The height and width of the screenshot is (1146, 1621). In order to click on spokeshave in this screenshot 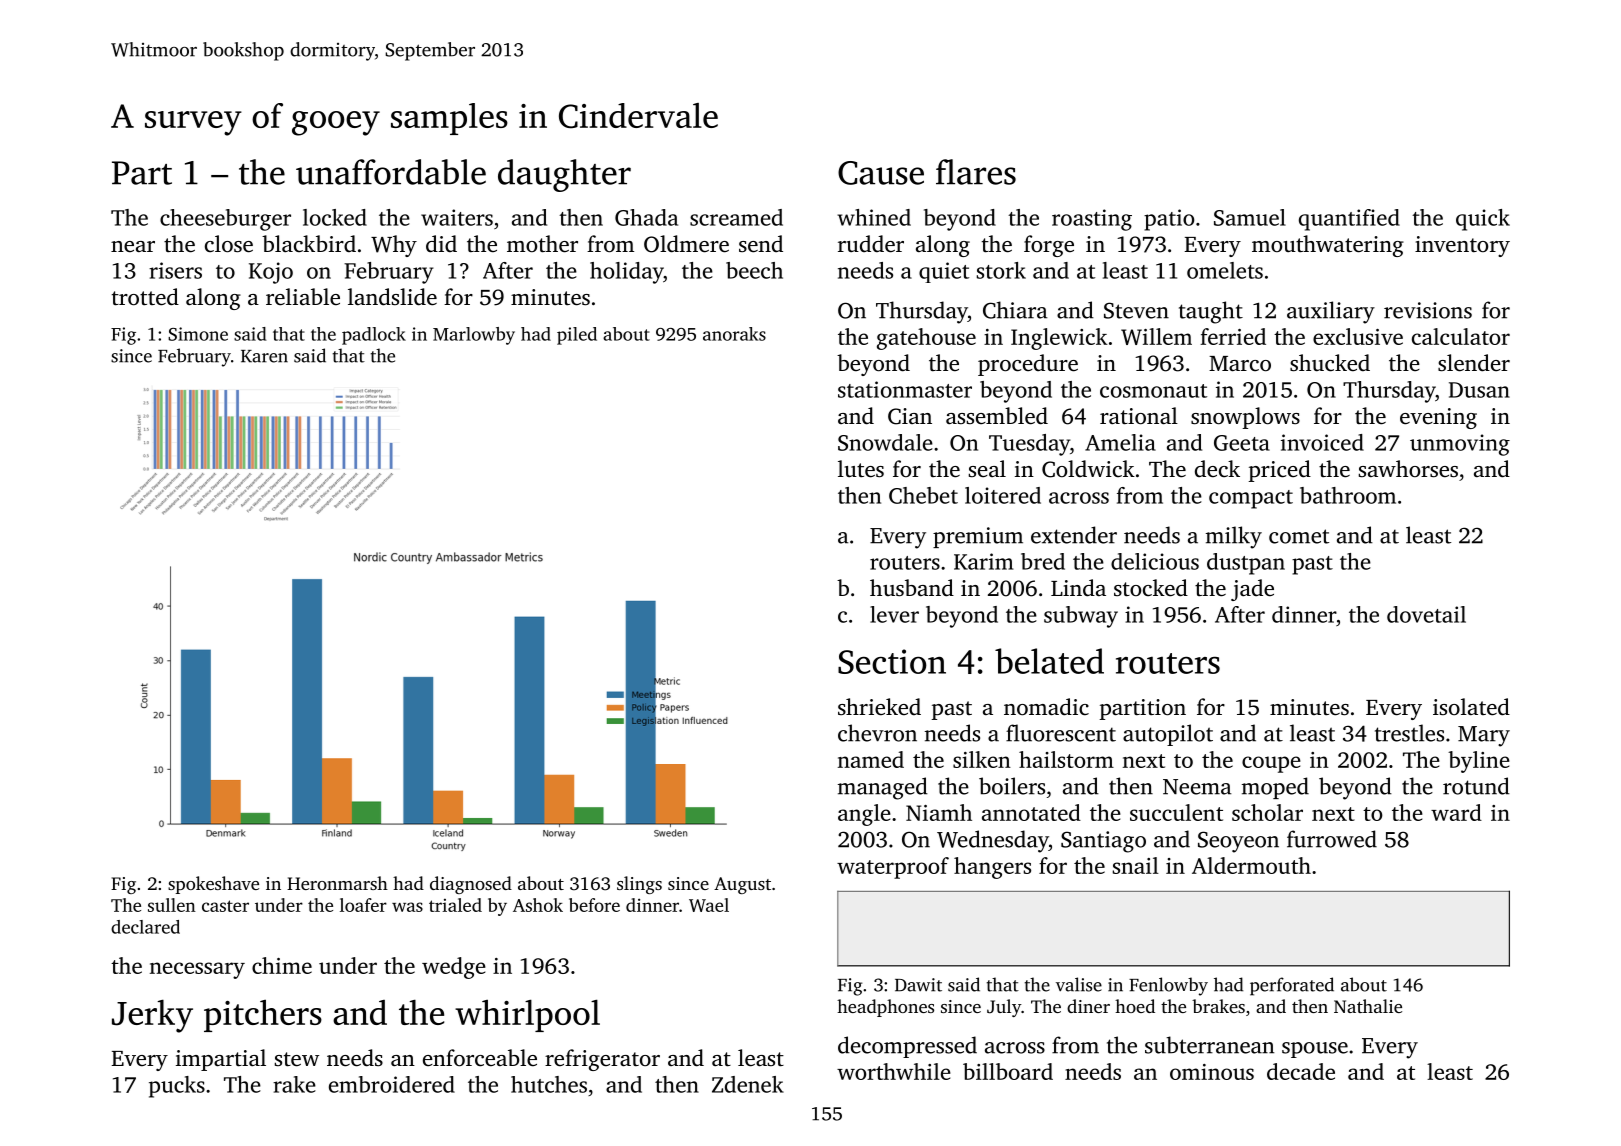, I will do `click(213, 885)`.
